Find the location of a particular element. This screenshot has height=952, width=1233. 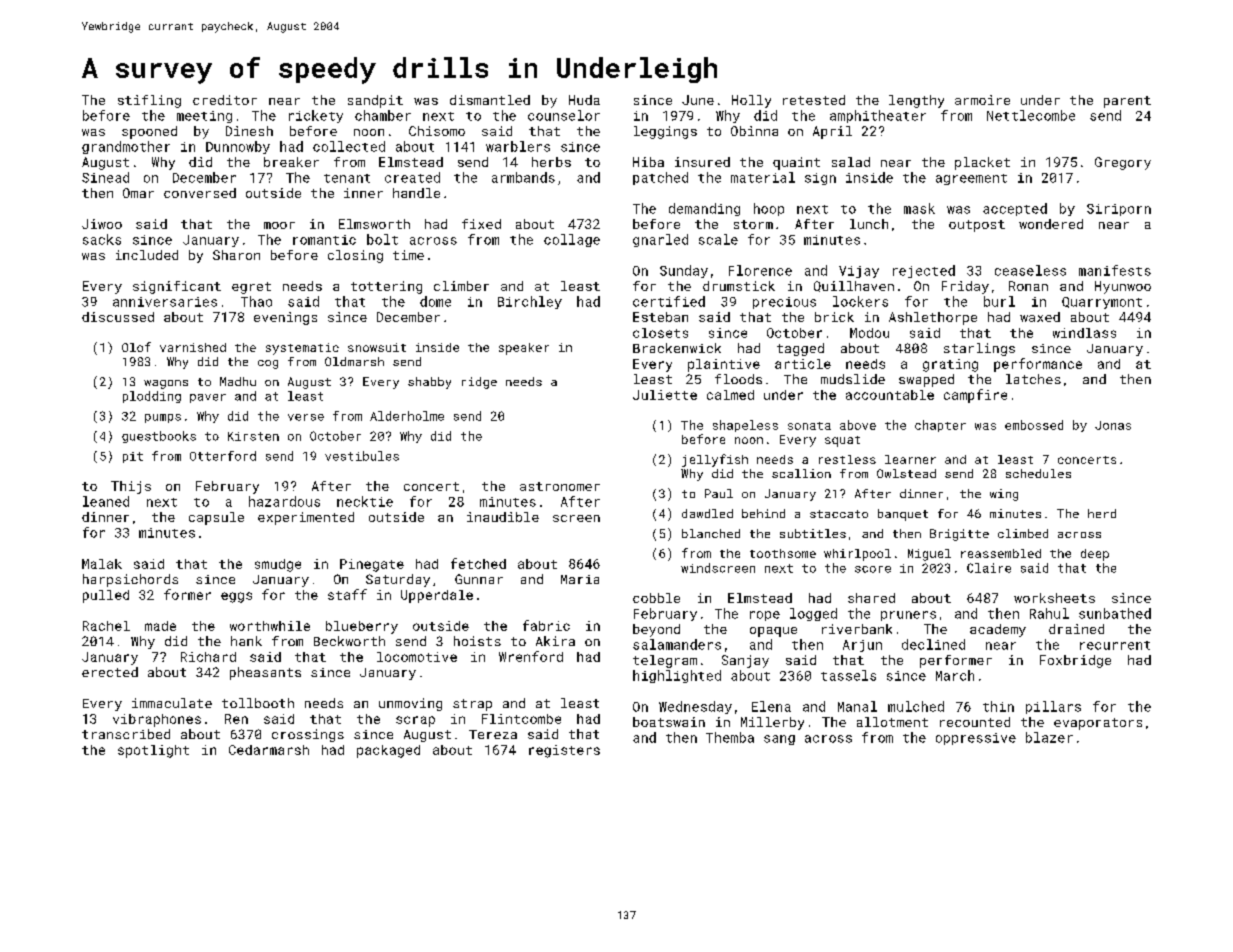

Florence is located at coordinates (760, 270).
